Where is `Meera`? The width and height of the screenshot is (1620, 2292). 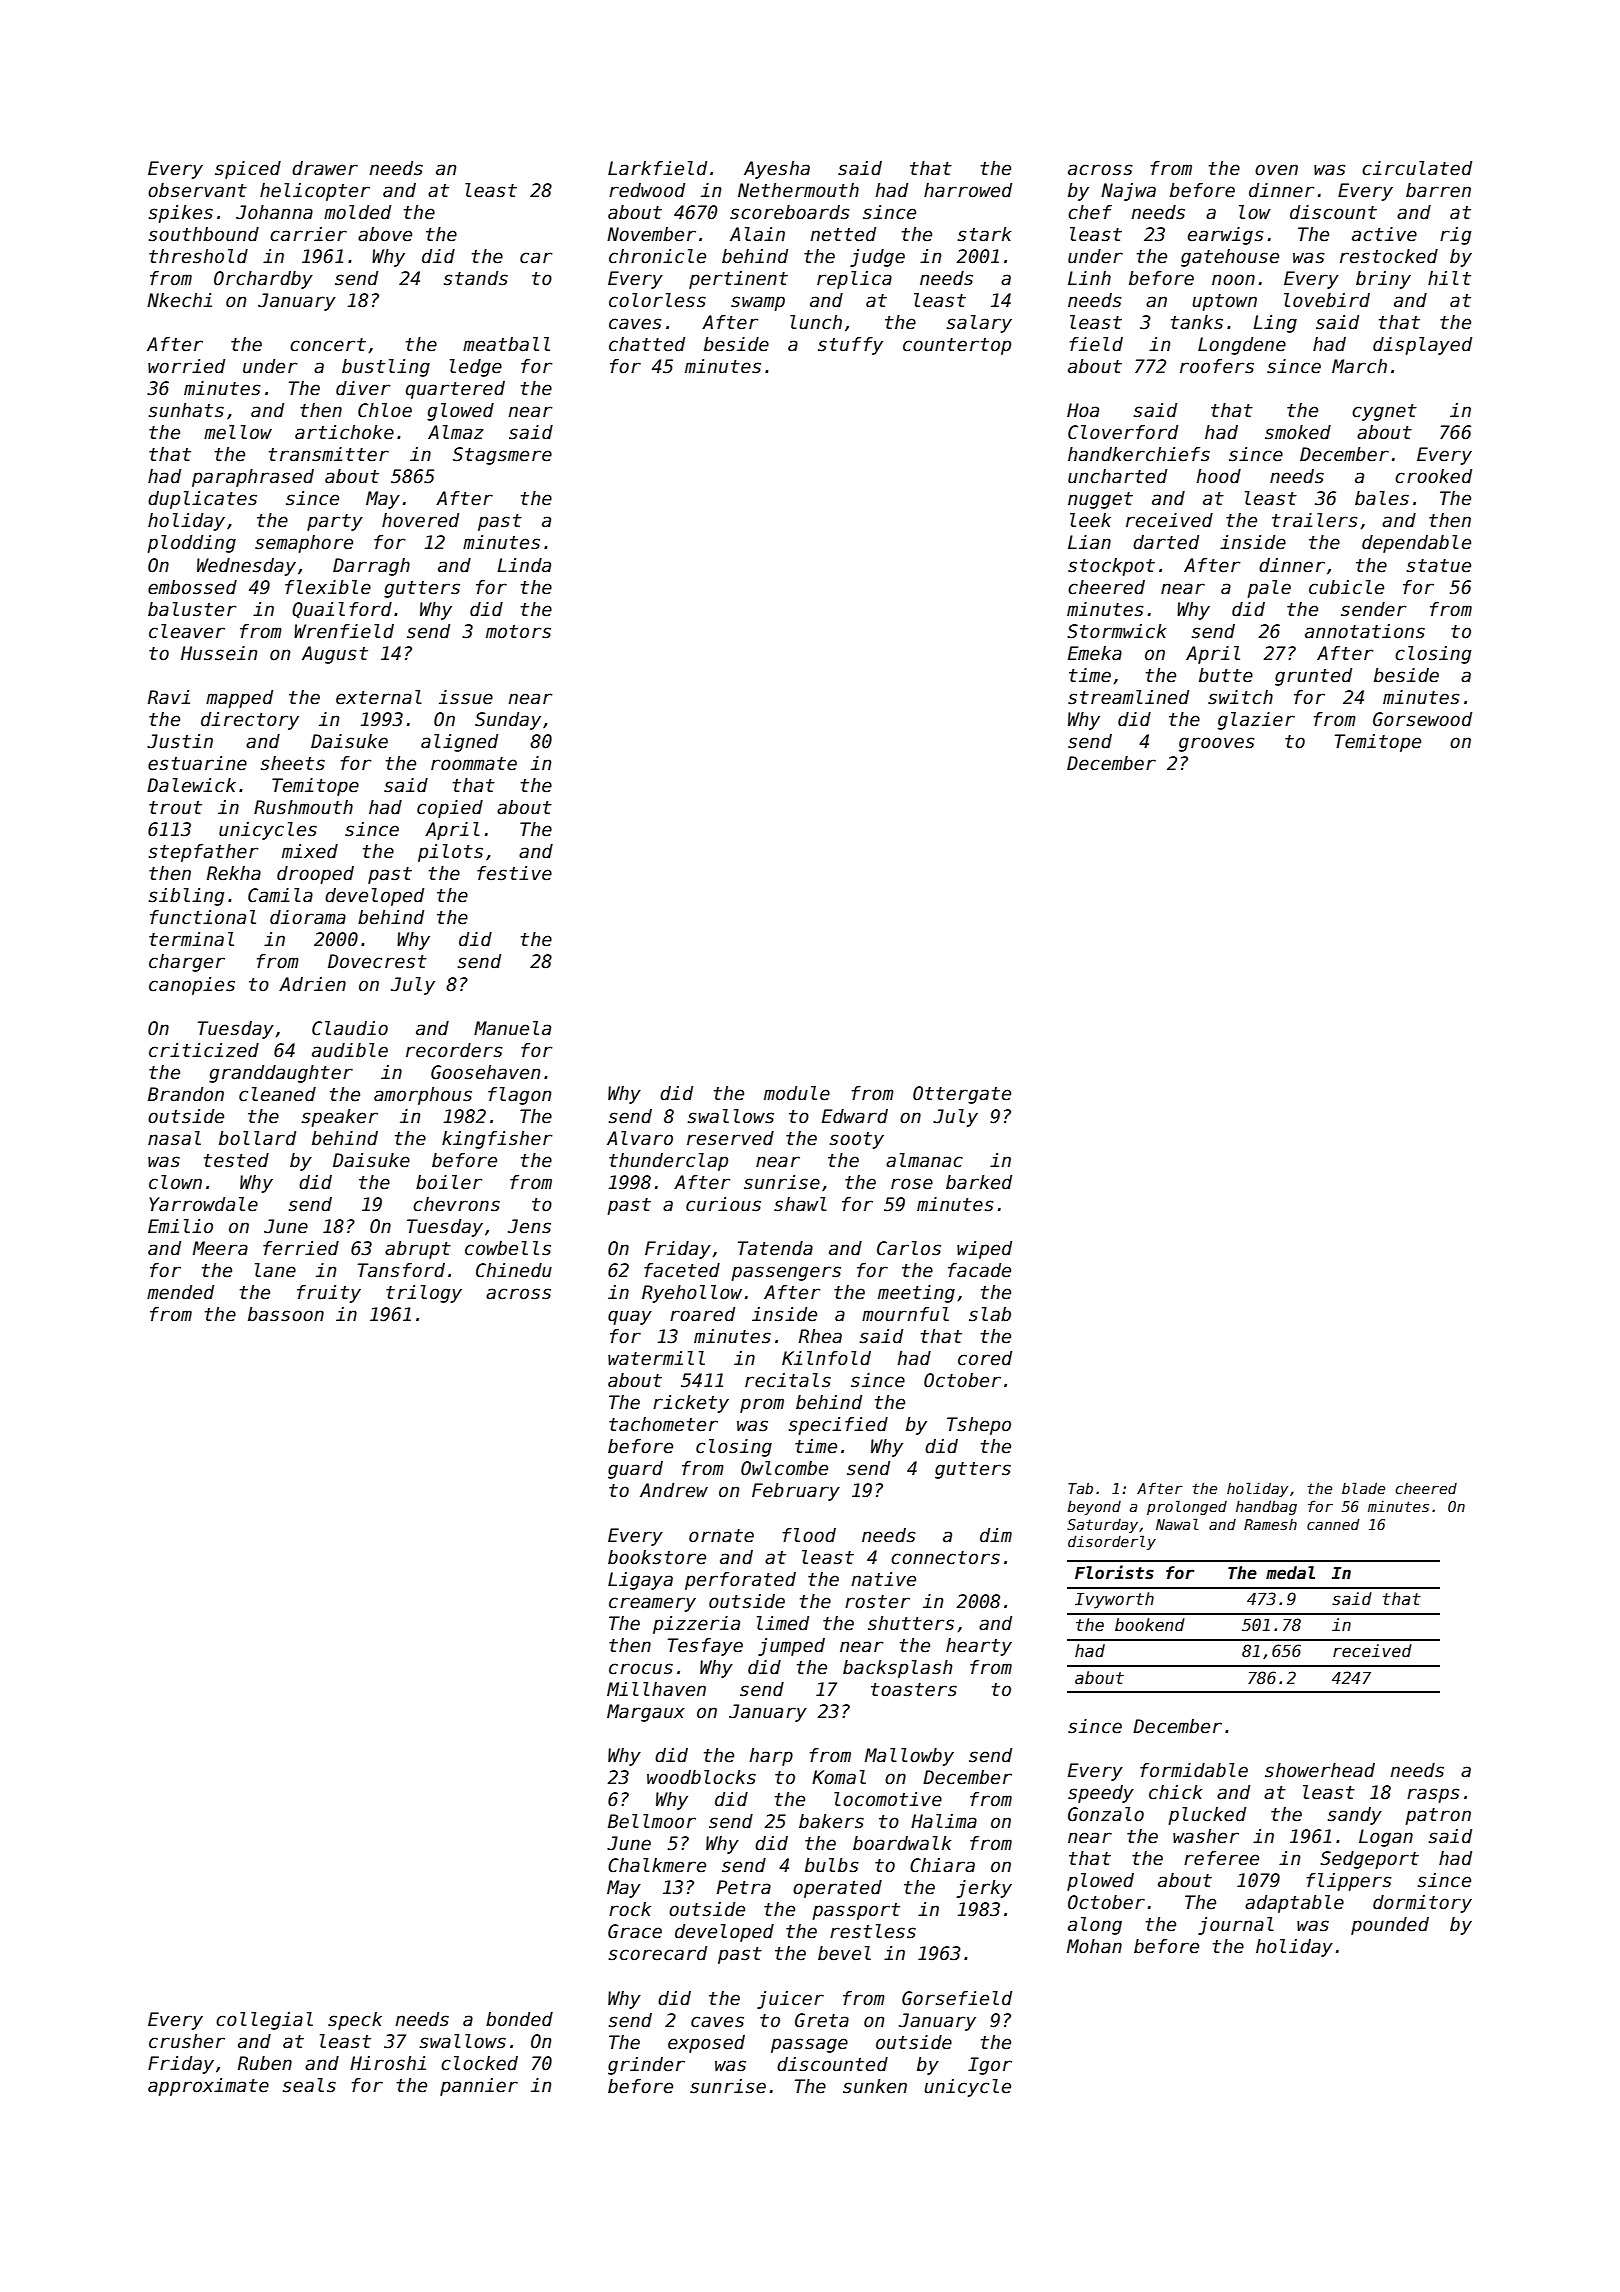 Meera is located at coordinates (220, 1248).
